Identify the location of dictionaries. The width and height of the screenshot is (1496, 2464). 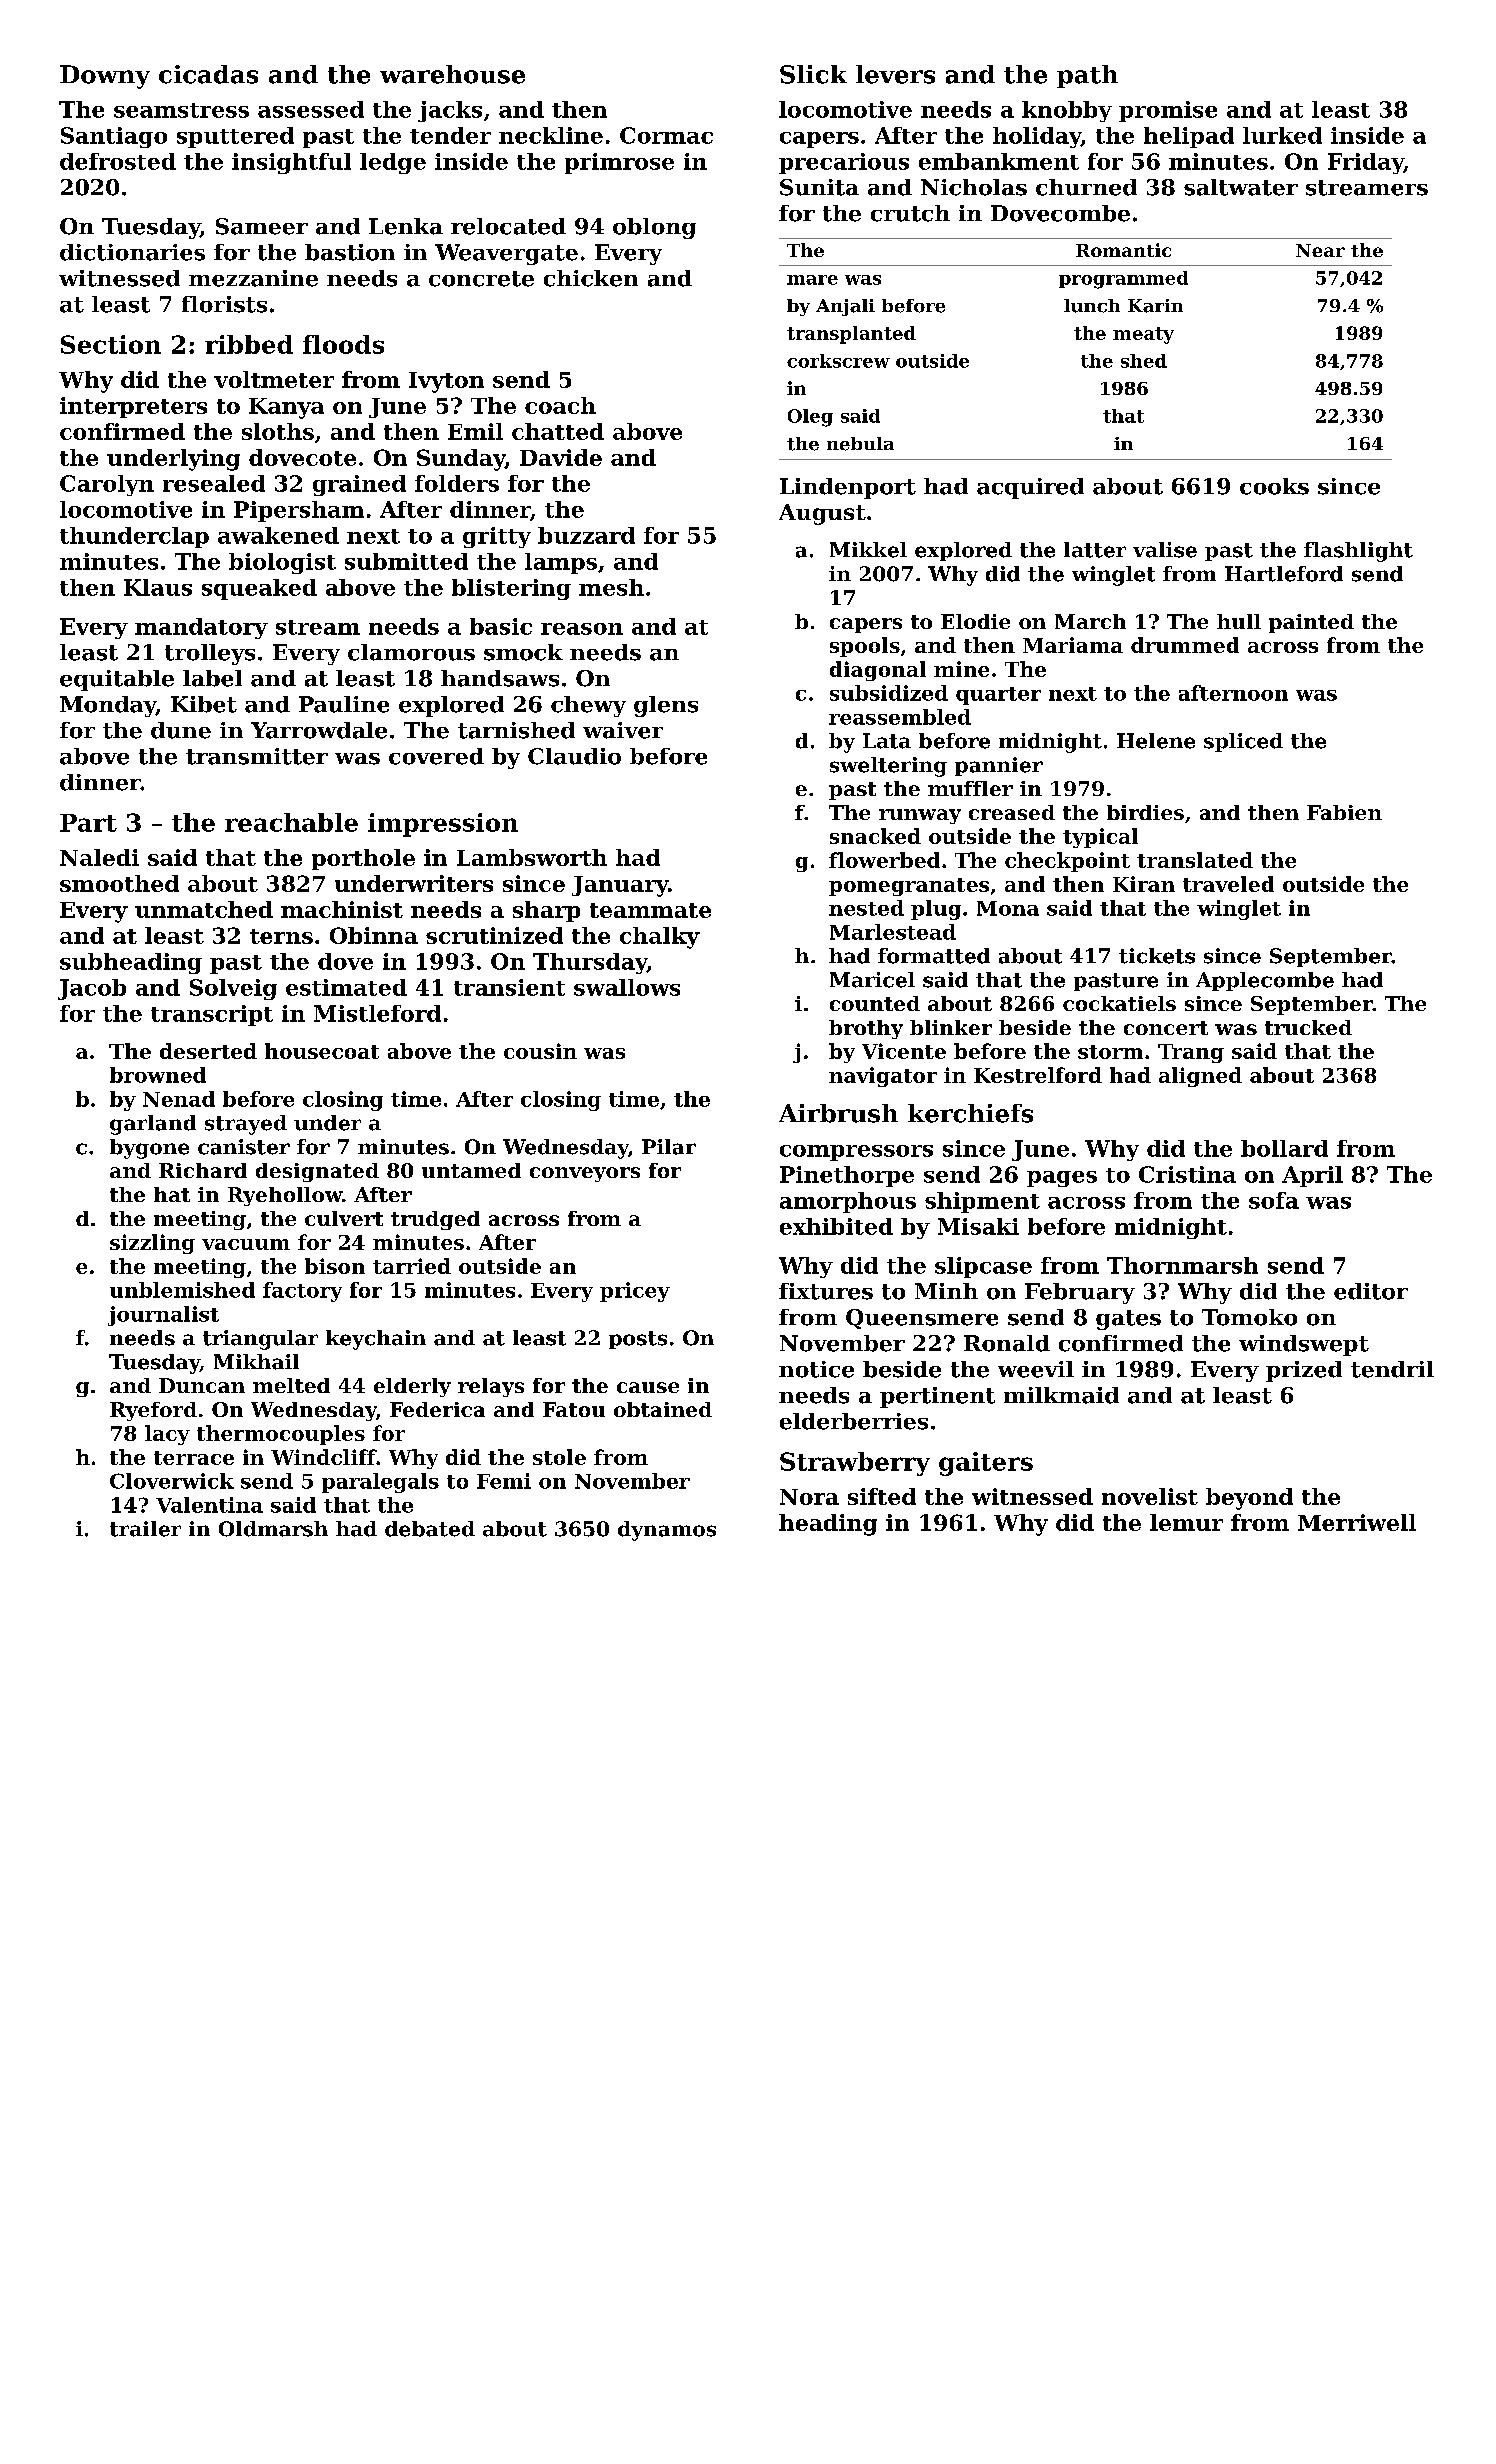
(132, 252).
